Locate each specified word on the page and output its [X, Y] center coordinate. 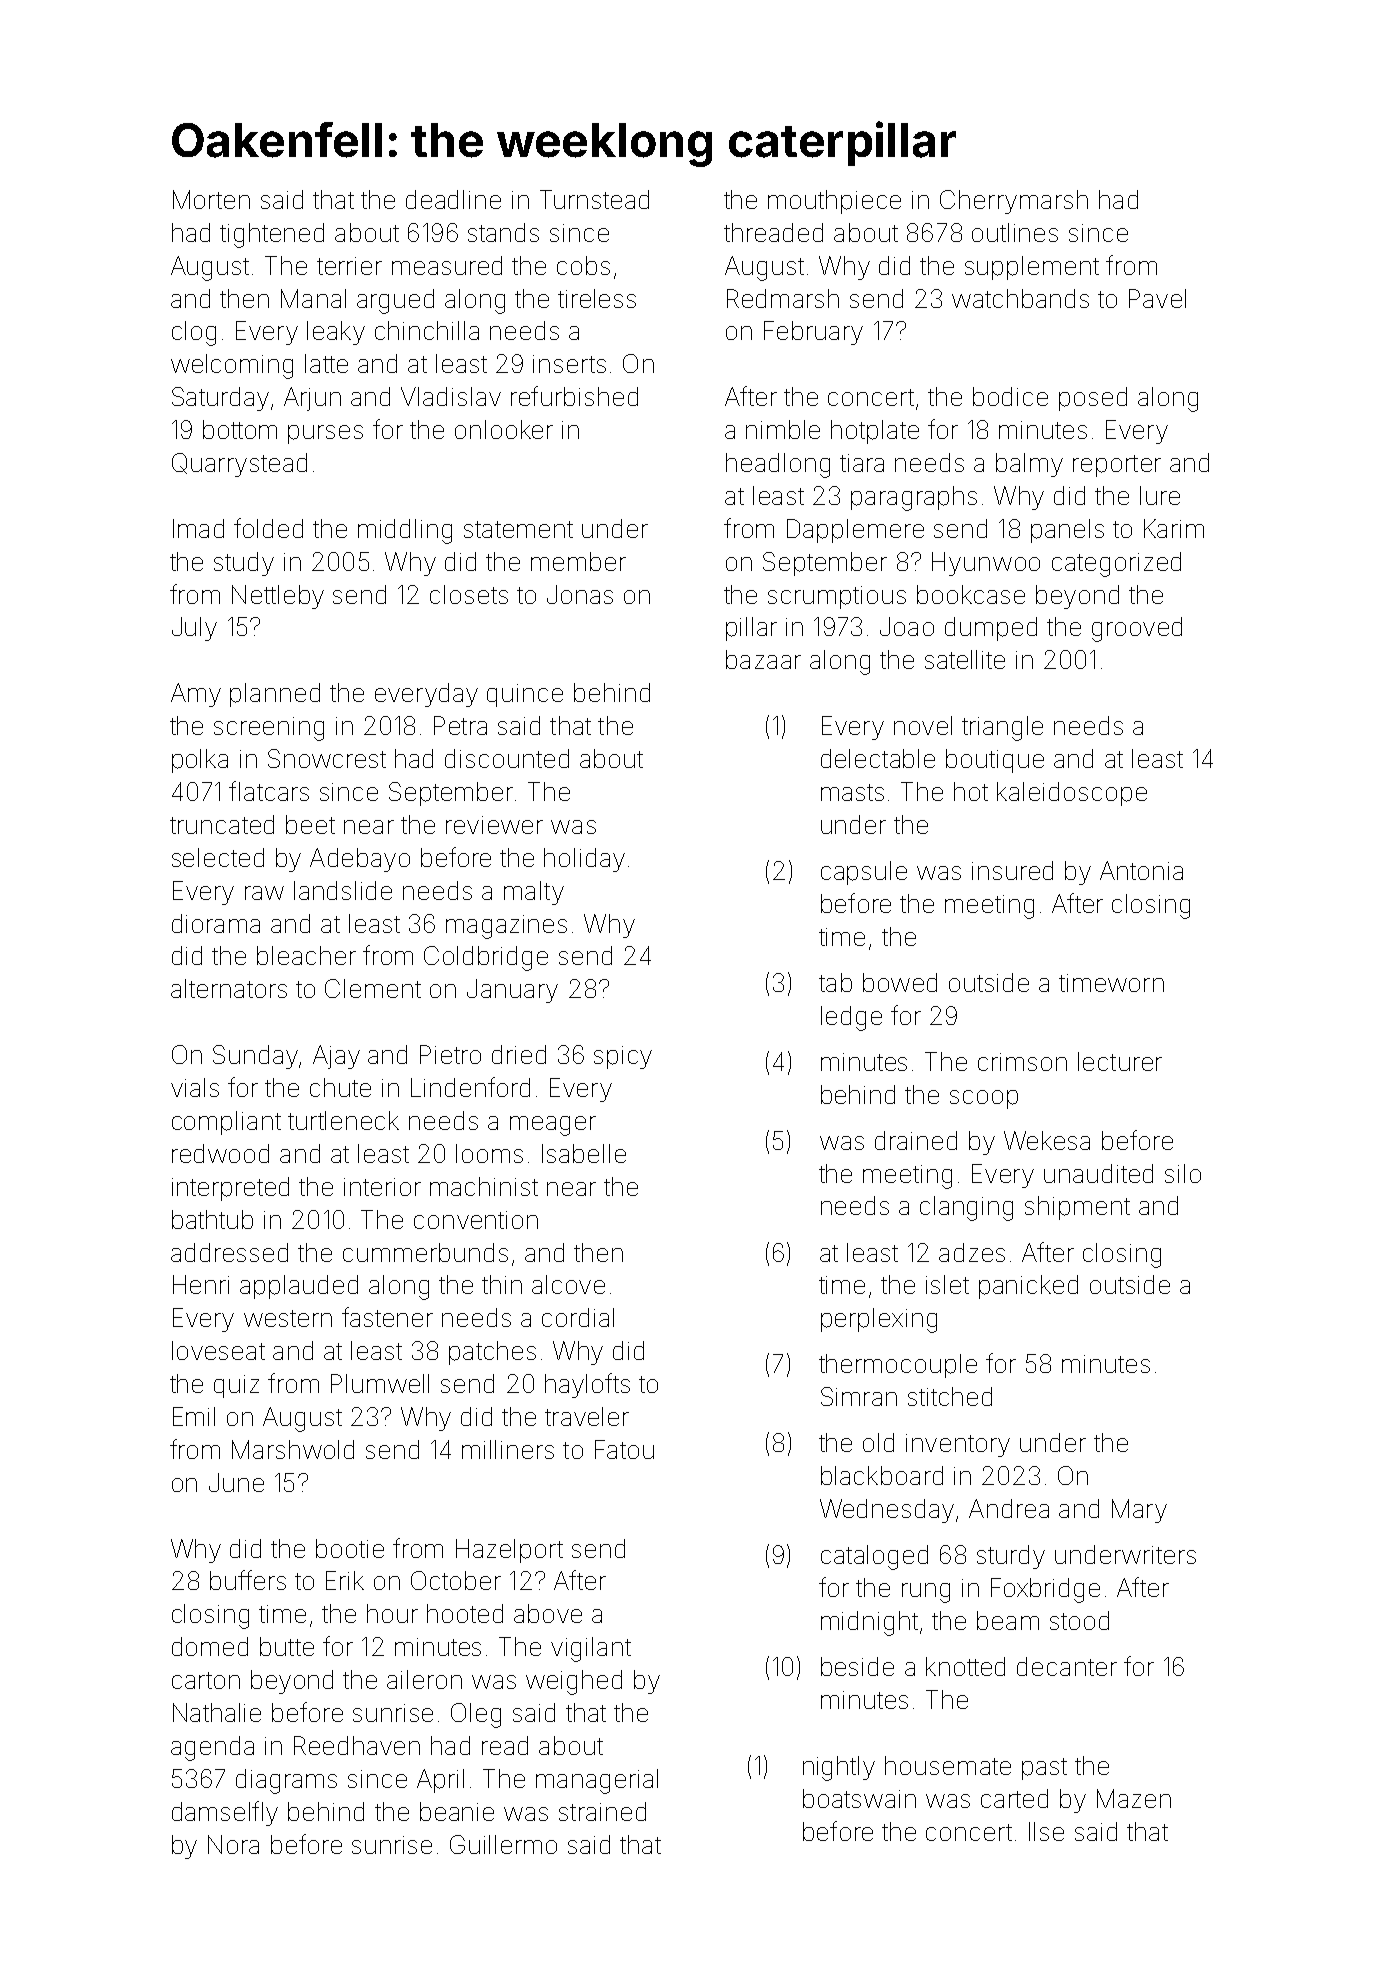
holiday [584, 860]
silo [1183, 1173]
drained [916, 1140]
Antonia [1141, 870]
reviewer [494, 825]
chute [340, 1087]
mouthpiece [834, 202]
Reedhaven [357, 1745]
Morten [211, 199]
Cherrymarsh [1014, 202]
